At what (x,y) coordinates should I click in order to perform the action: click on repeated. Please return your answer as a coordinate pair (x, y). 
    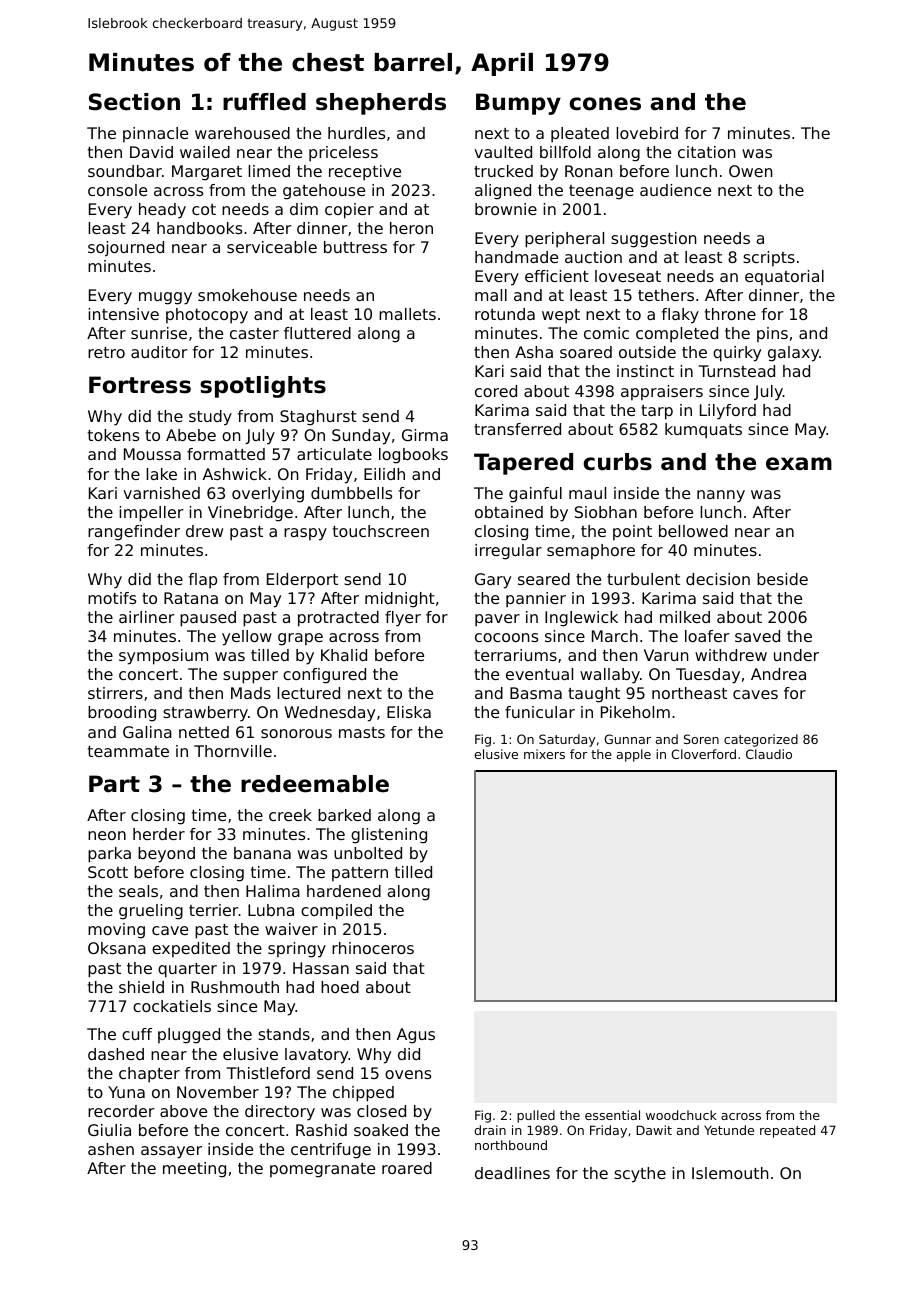
    Looking at the image, I should click on (787, 1131).
